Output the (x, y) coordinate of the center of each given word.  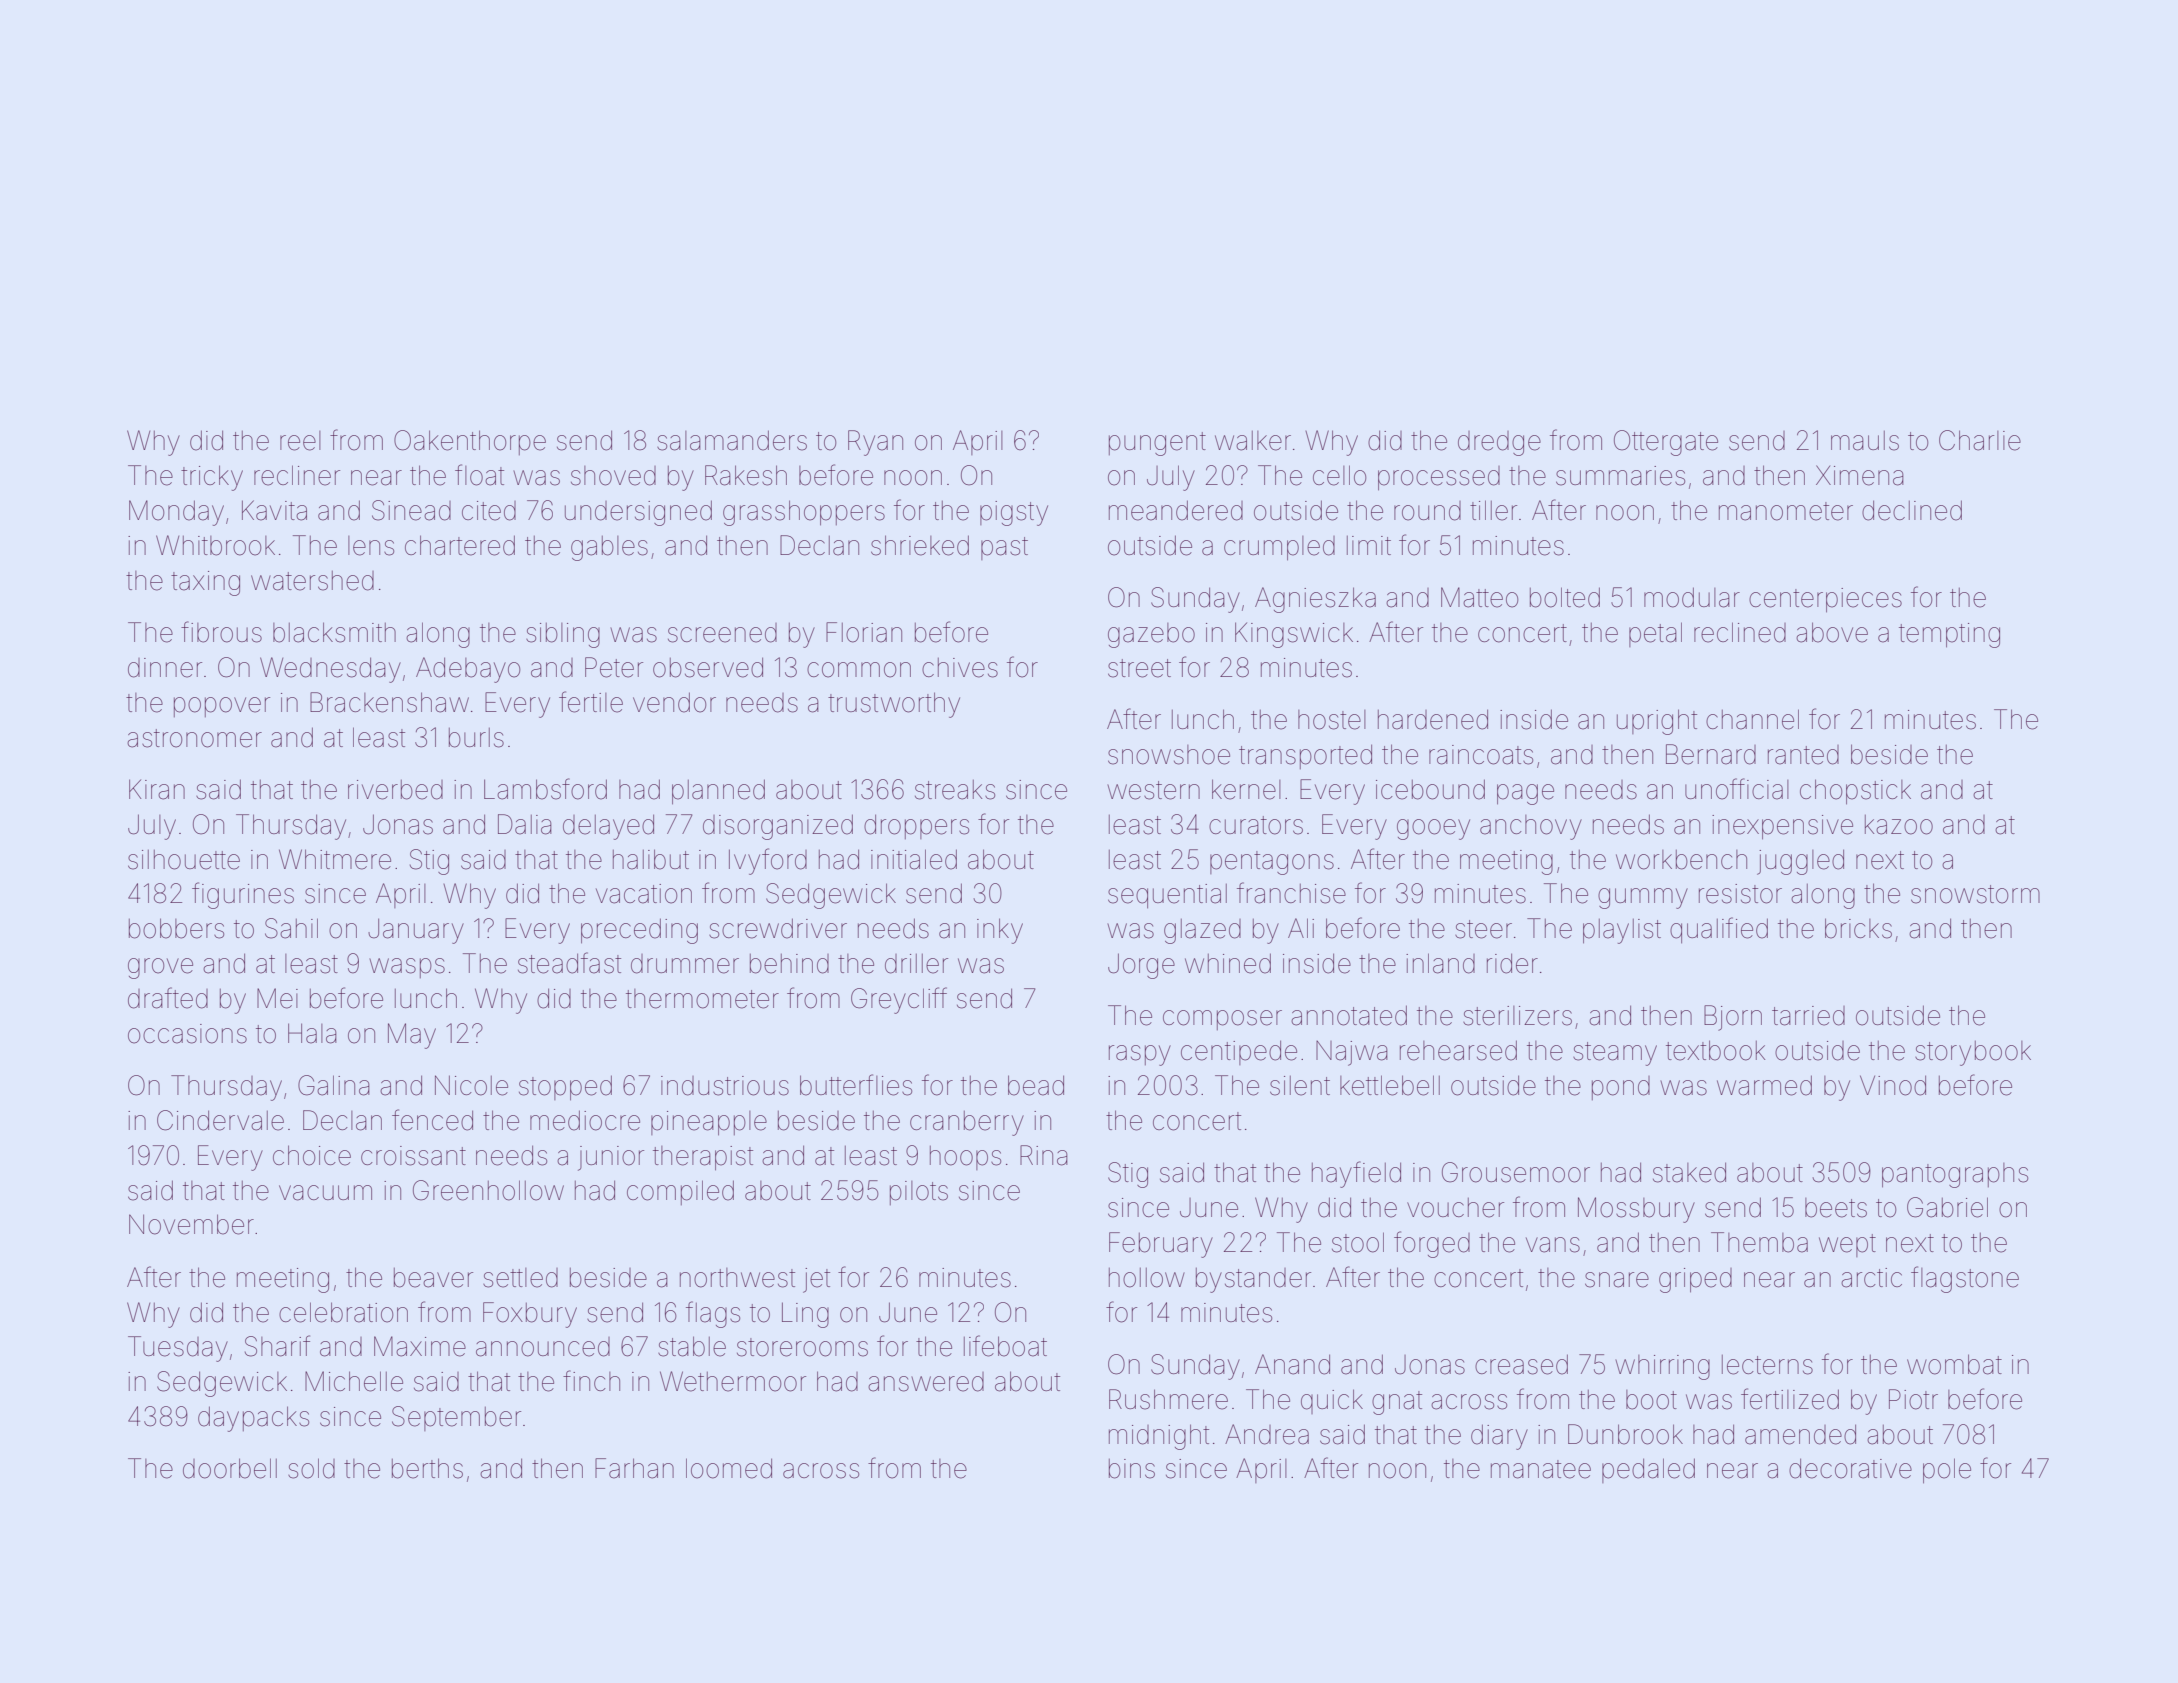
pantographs (1955, 1175)
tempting (1949, 635)
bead (1036, 1085)
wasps (407, 968)
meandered (1176, 510)
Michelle (354, 1381)
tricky (212, 478)
